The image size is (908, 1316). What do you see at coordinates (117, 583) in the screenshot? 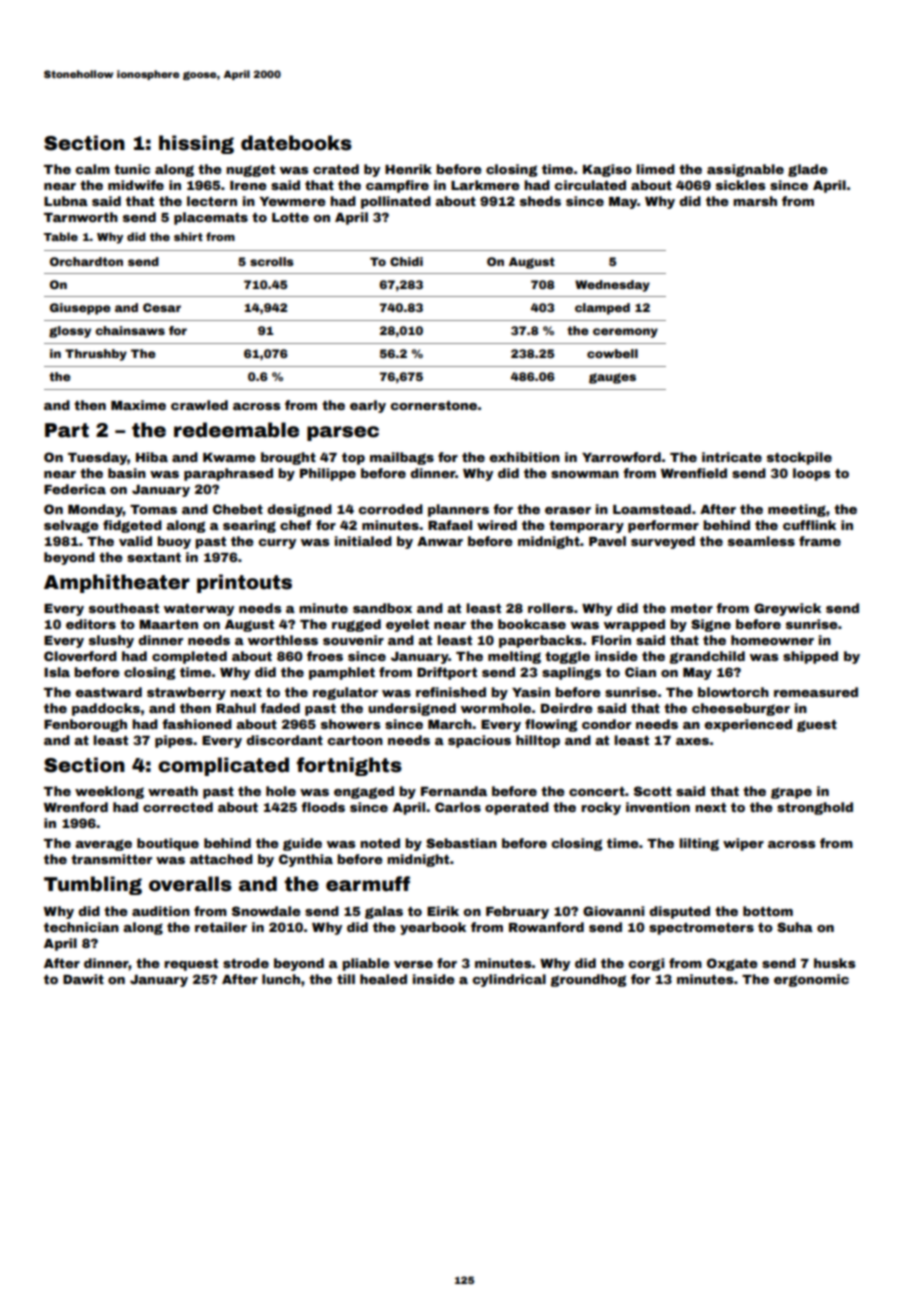
I see `Amphitheater` at bounding box center [117, 583].
